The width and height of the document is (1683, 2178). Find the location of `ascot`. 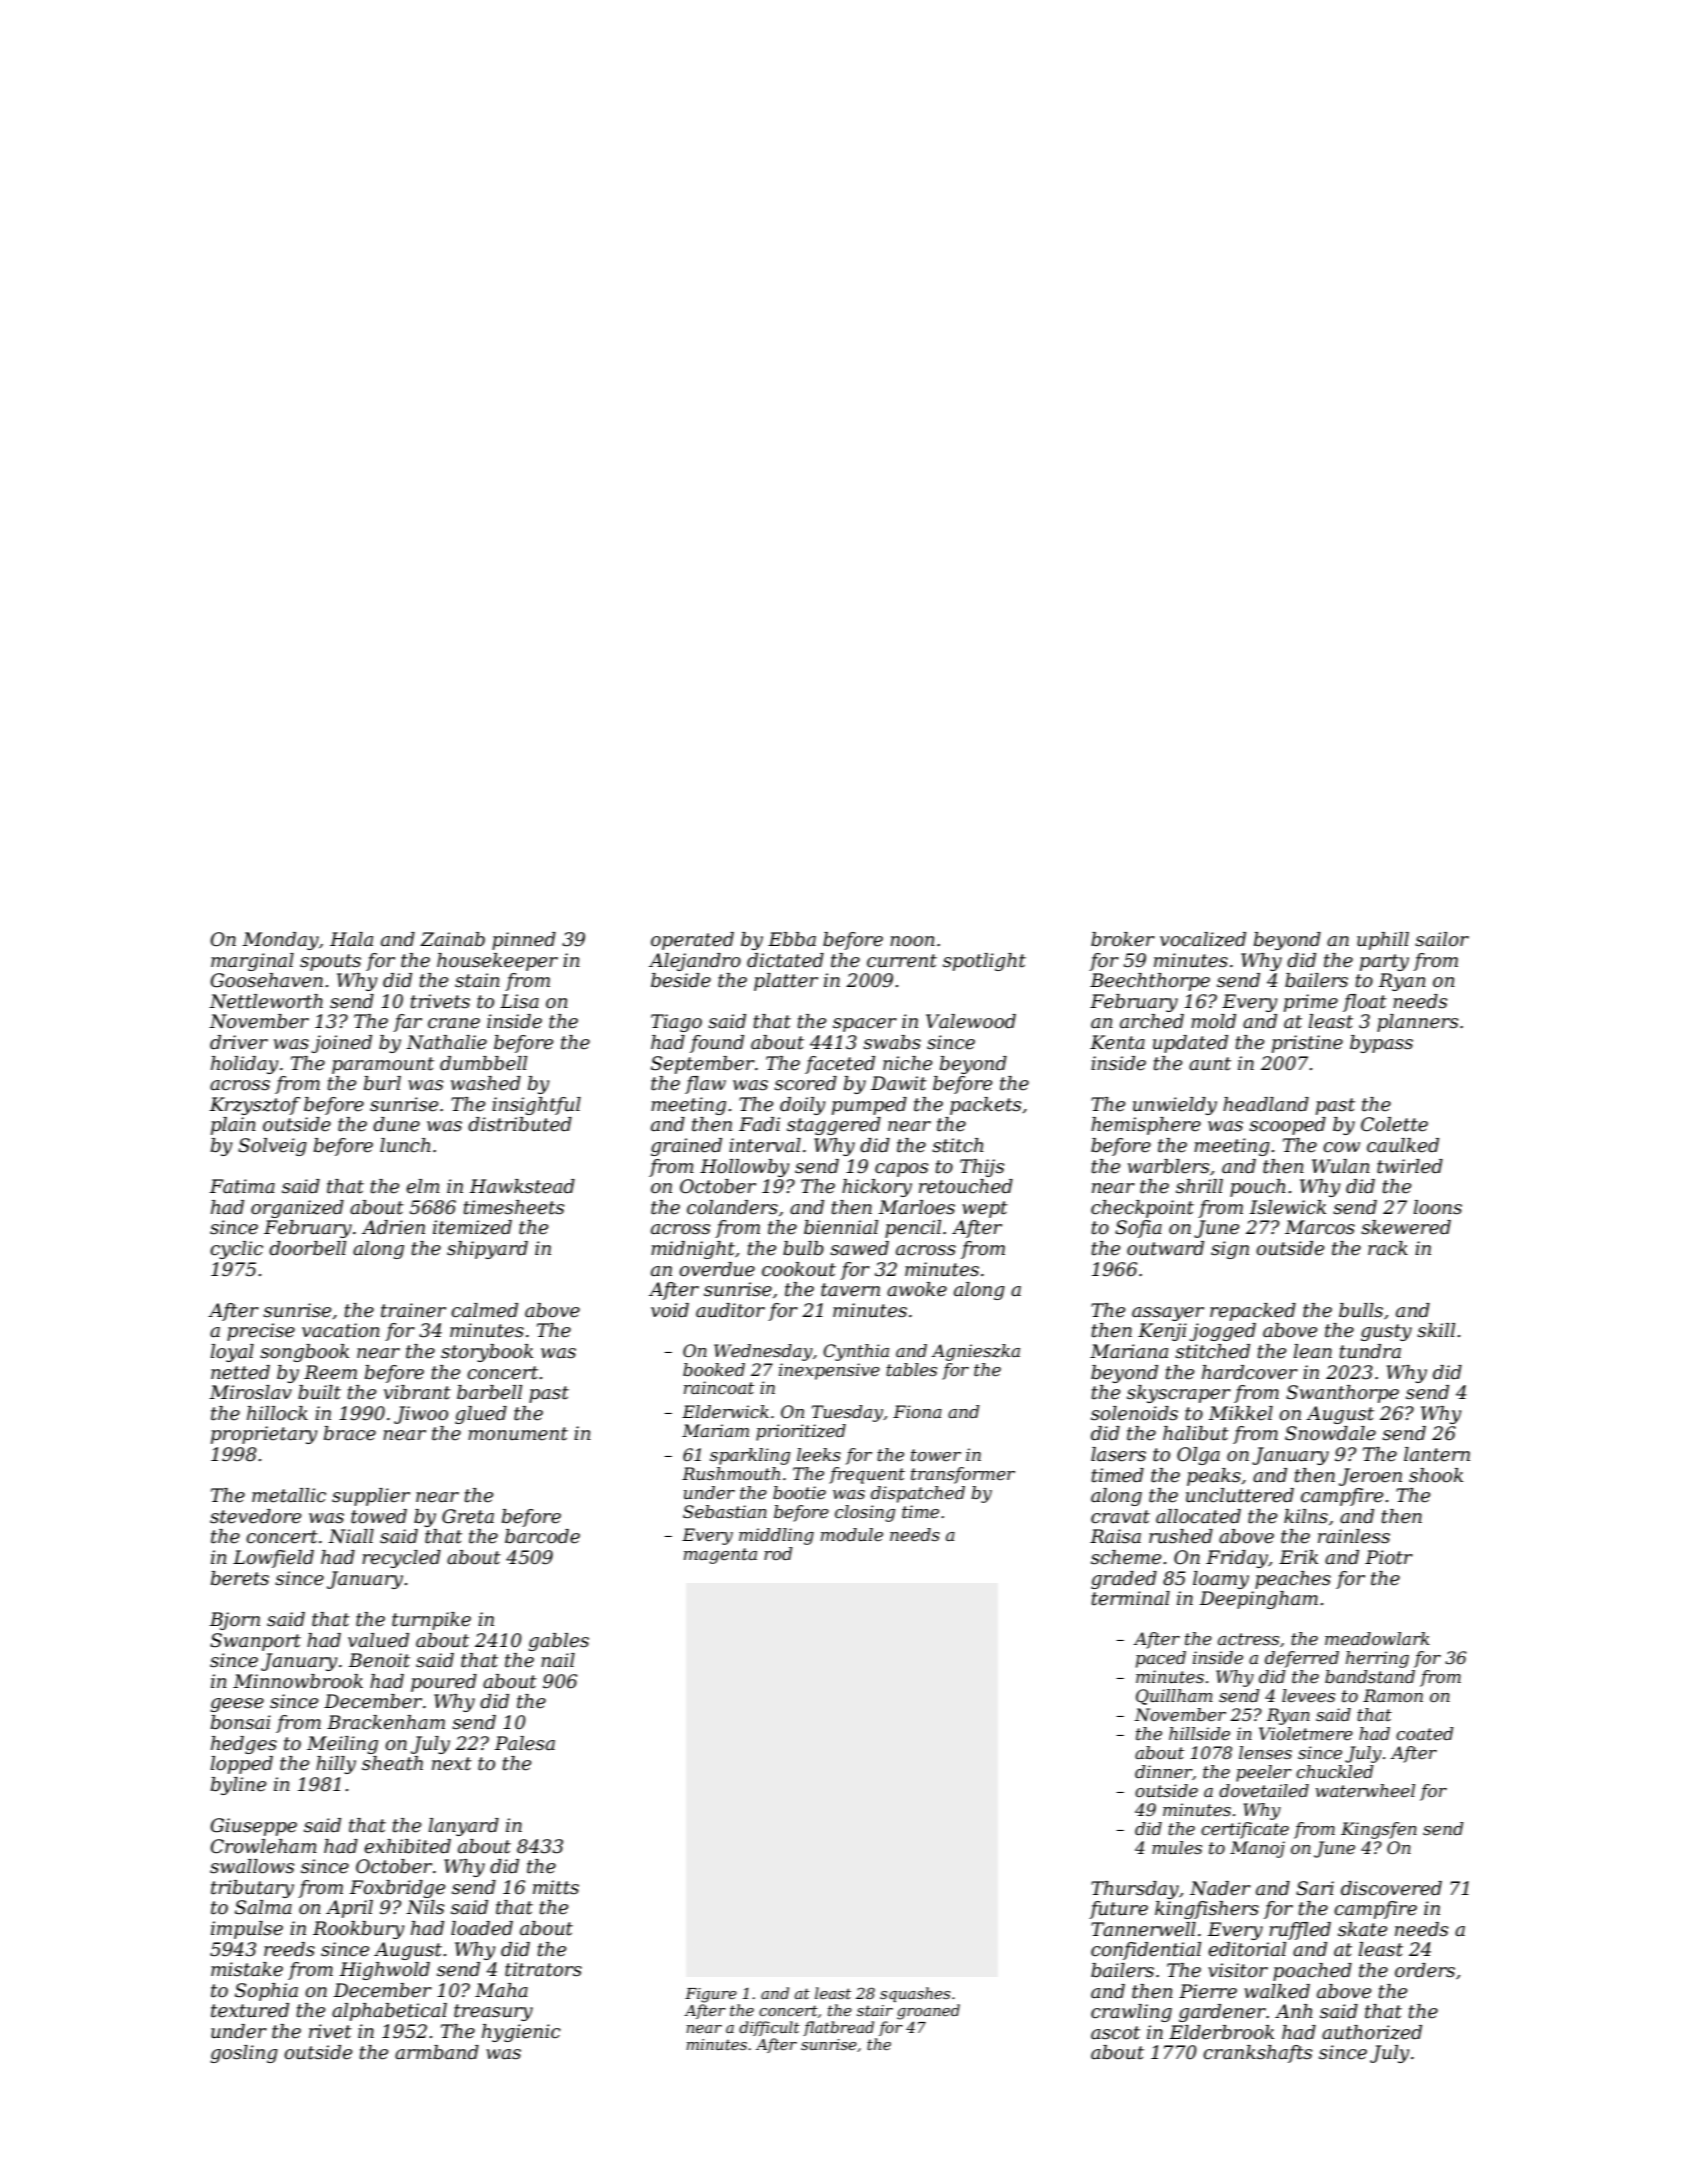

ascot is located at coordinates (1115, 2033).
